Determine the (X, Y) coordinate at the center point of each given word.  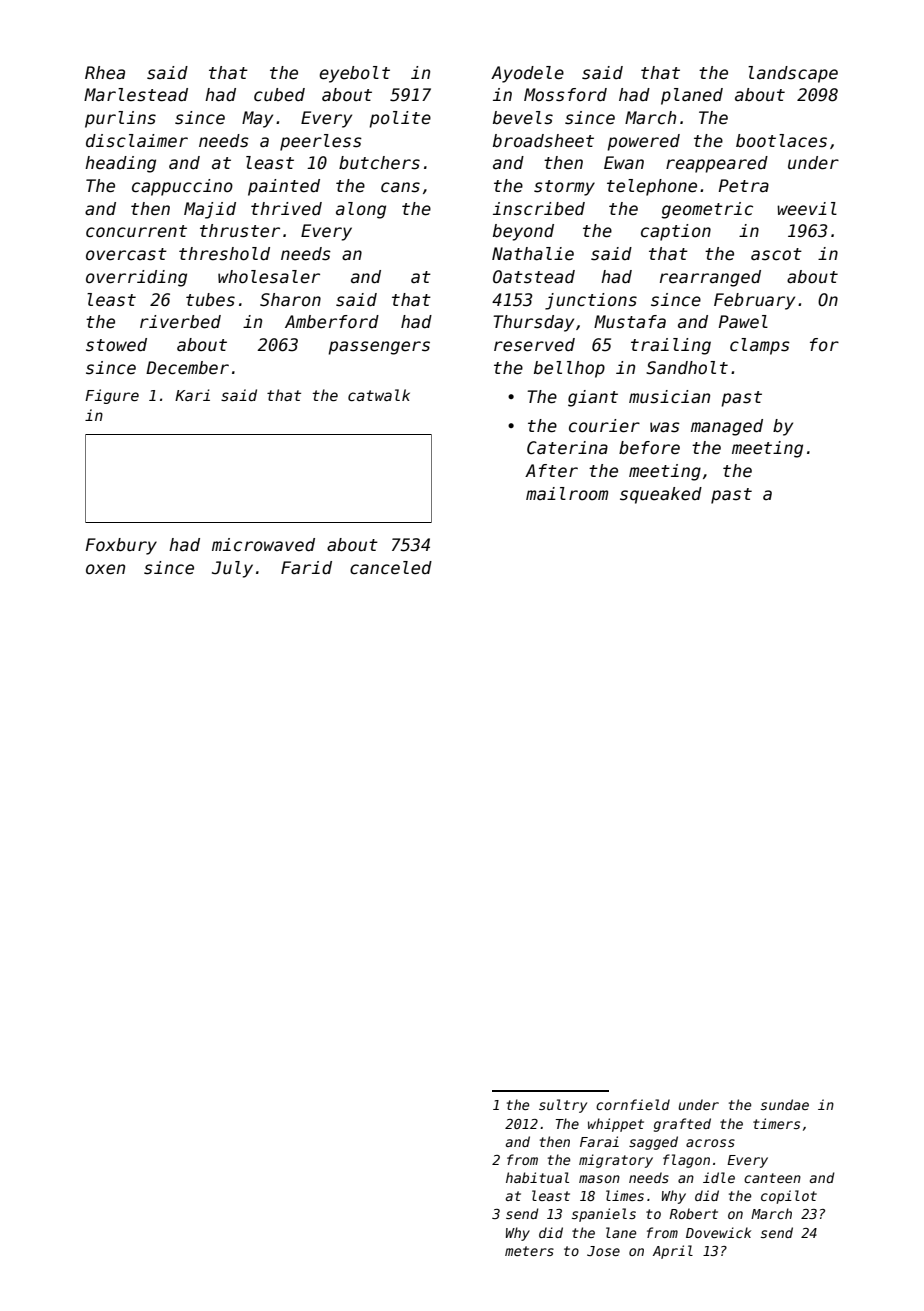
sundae (785, 1104)
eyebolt (354, 74)
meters (529, 1251)
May (257, 119)
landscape (793, 74)
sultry (563, 1106)
